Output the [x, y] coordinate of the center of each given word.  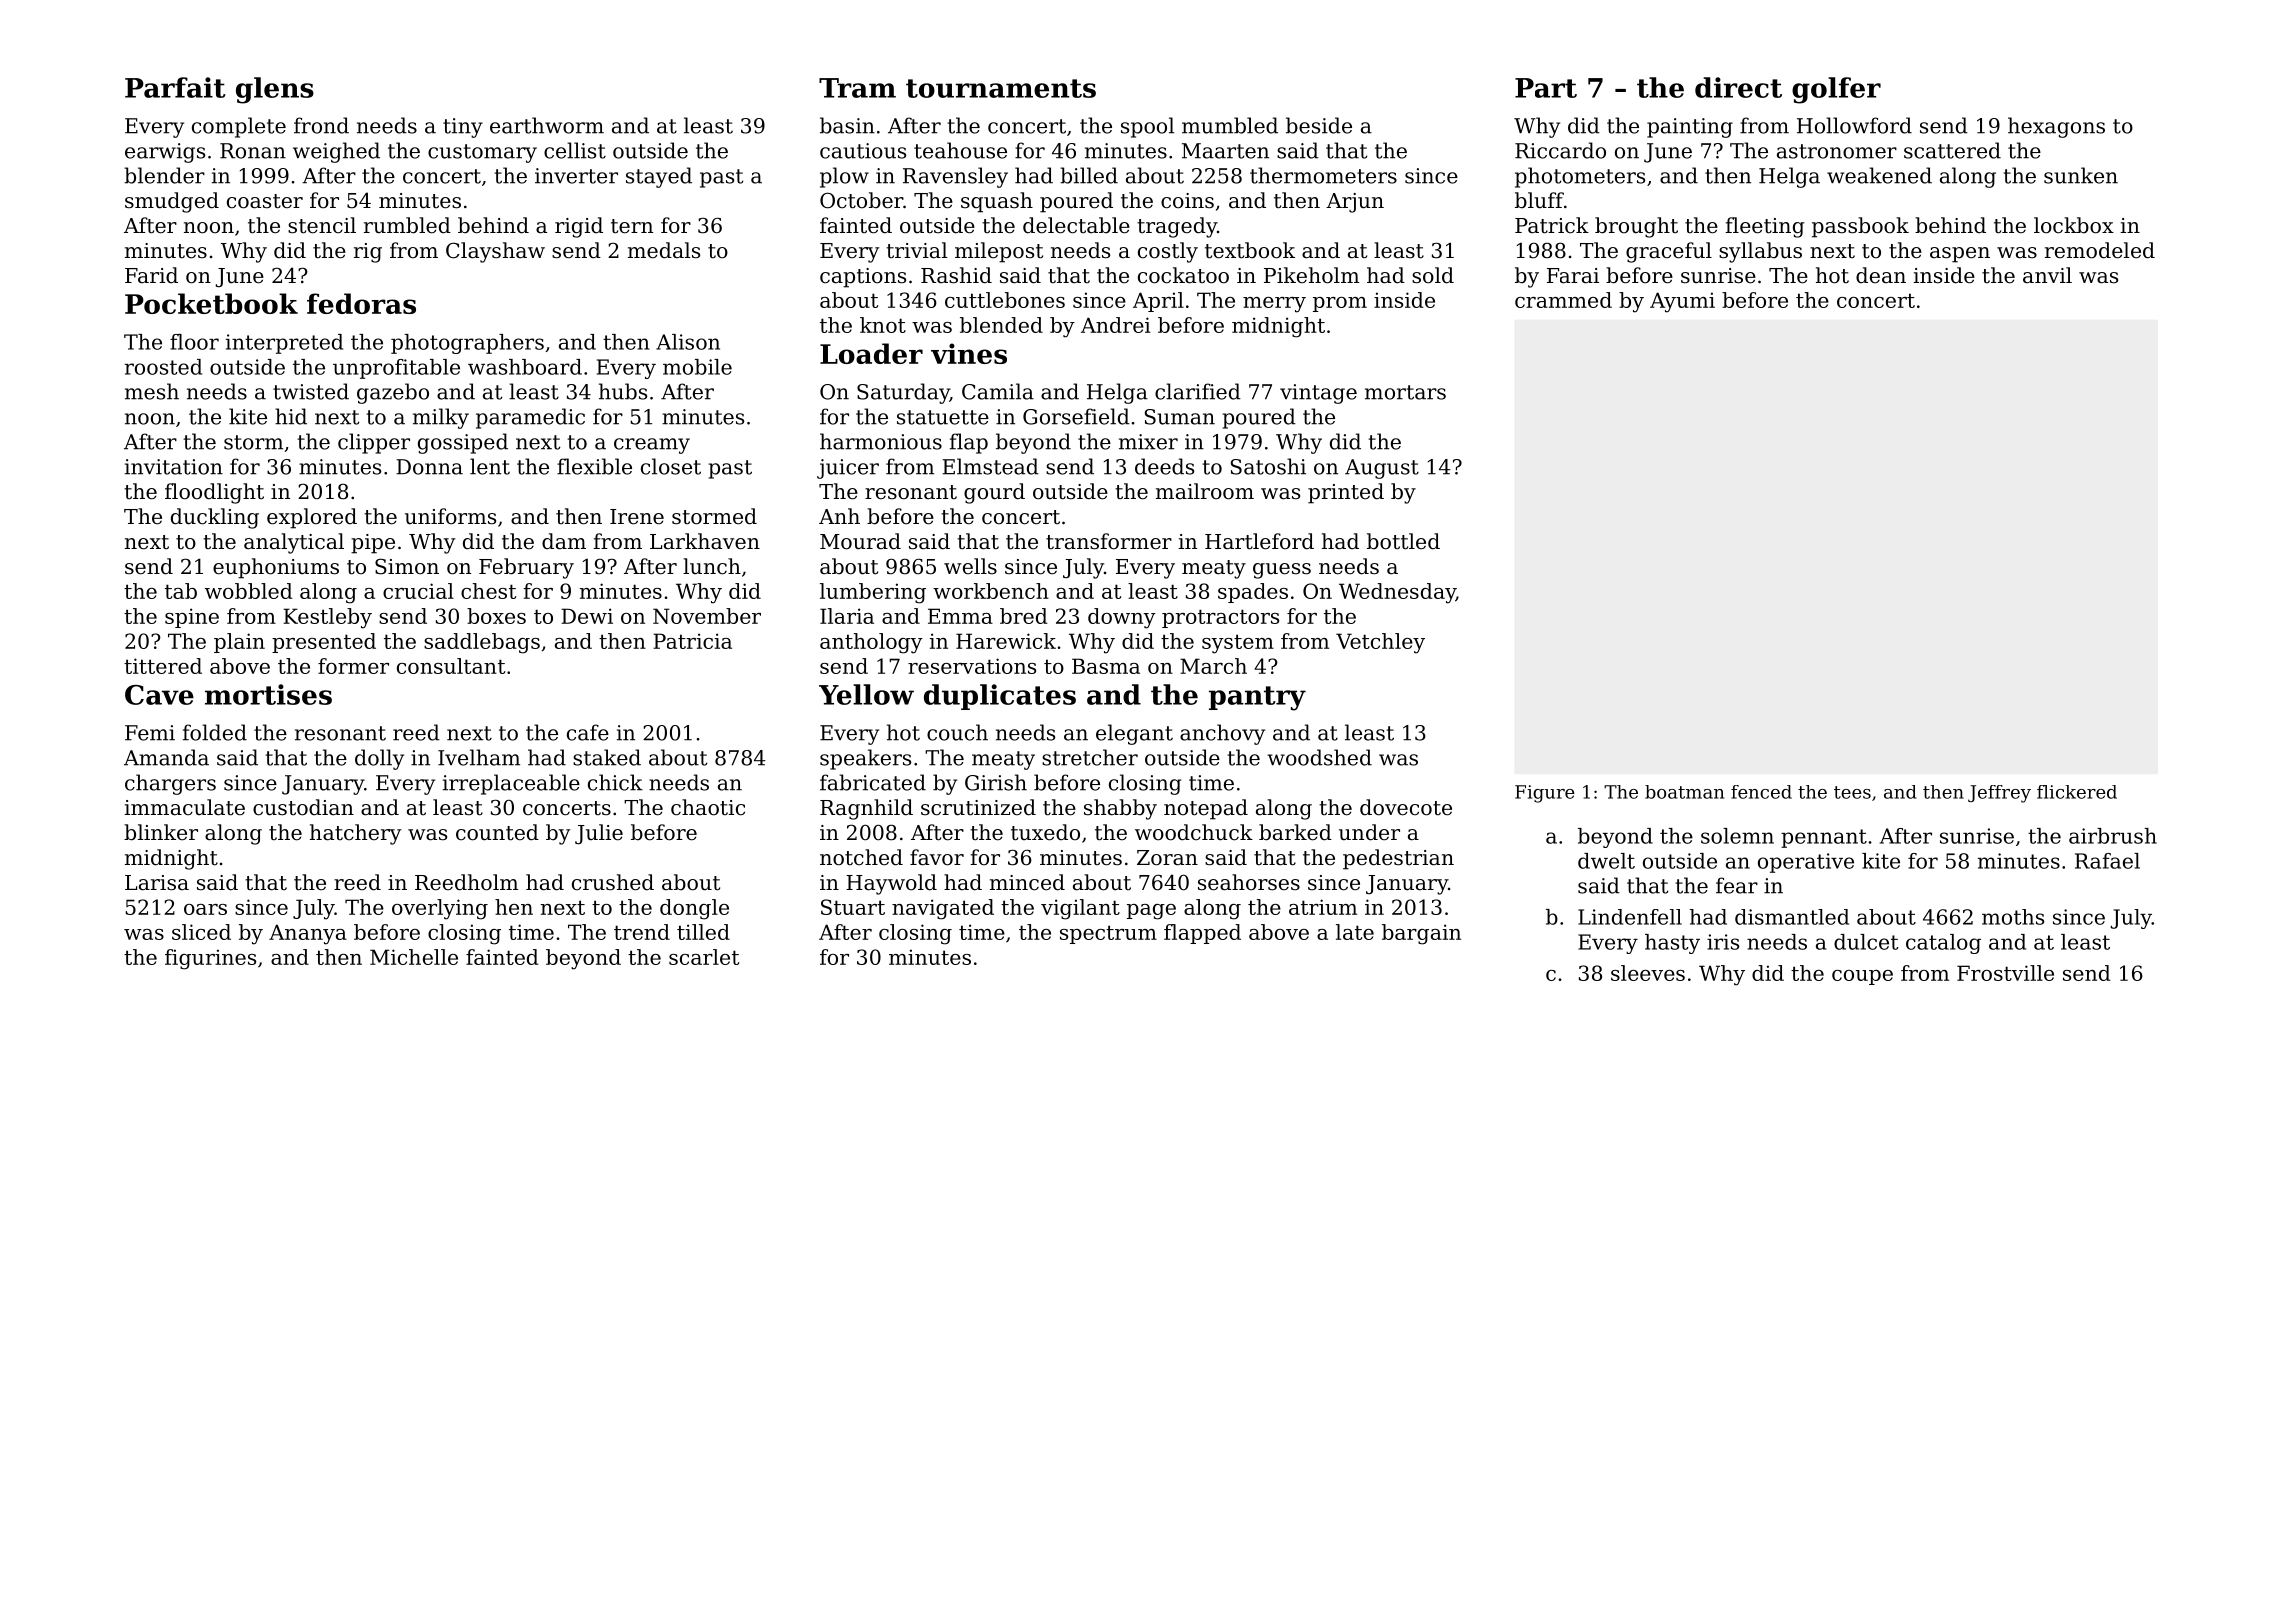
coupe [1862, 977]
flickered [2077, 792]
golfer [1836, 90]
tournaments [1001, 88]
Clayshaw [495, 252]
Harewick [1006, 641]
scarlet [704, 957]
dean [1881, 275]
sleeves [1648, 973]
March [1213, 666]
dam [564, 541]
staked [607, 757]
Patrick [1552, 225]
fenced [1761, 792]
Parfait [175, 87]
